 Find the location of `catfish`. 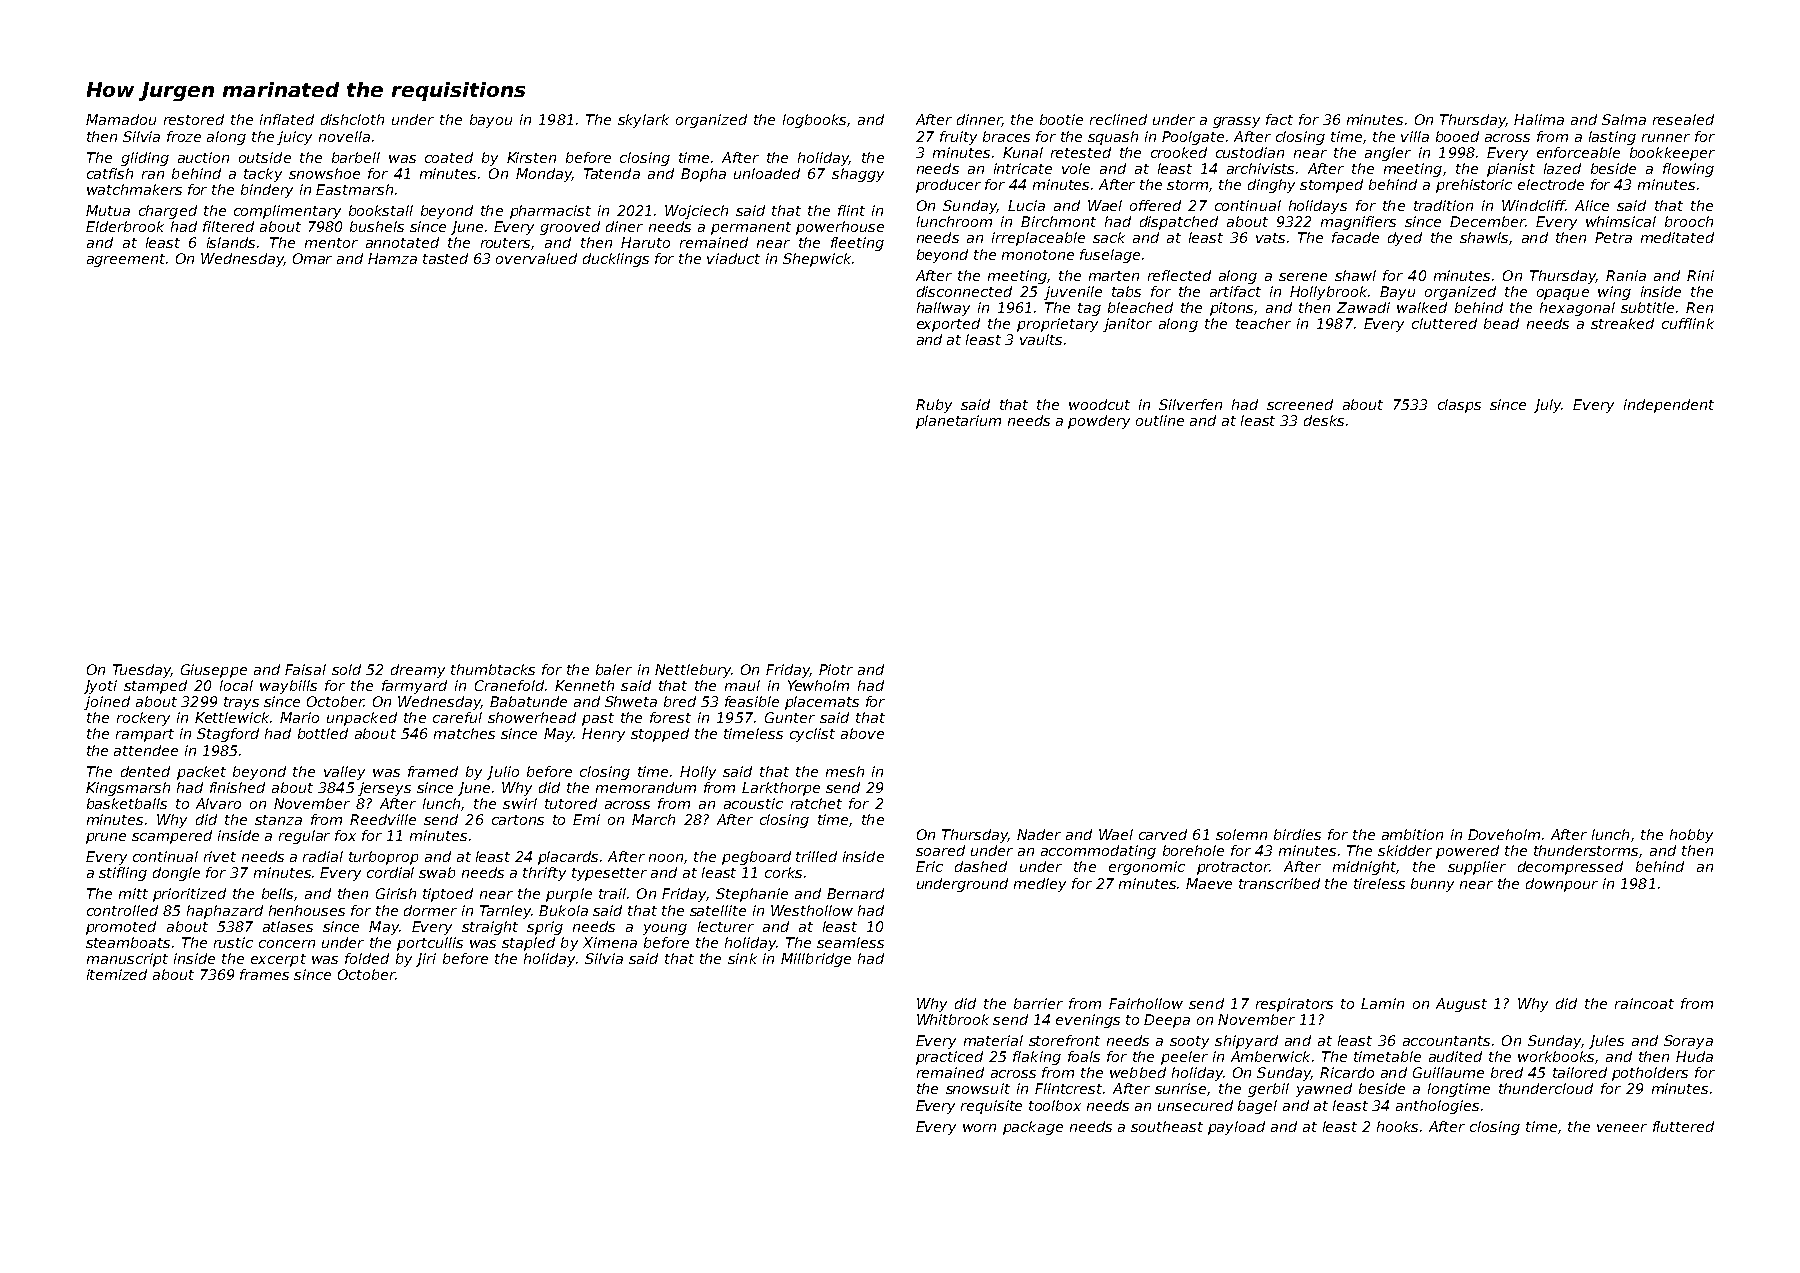

catfish is located at coordinates (110, 173).
